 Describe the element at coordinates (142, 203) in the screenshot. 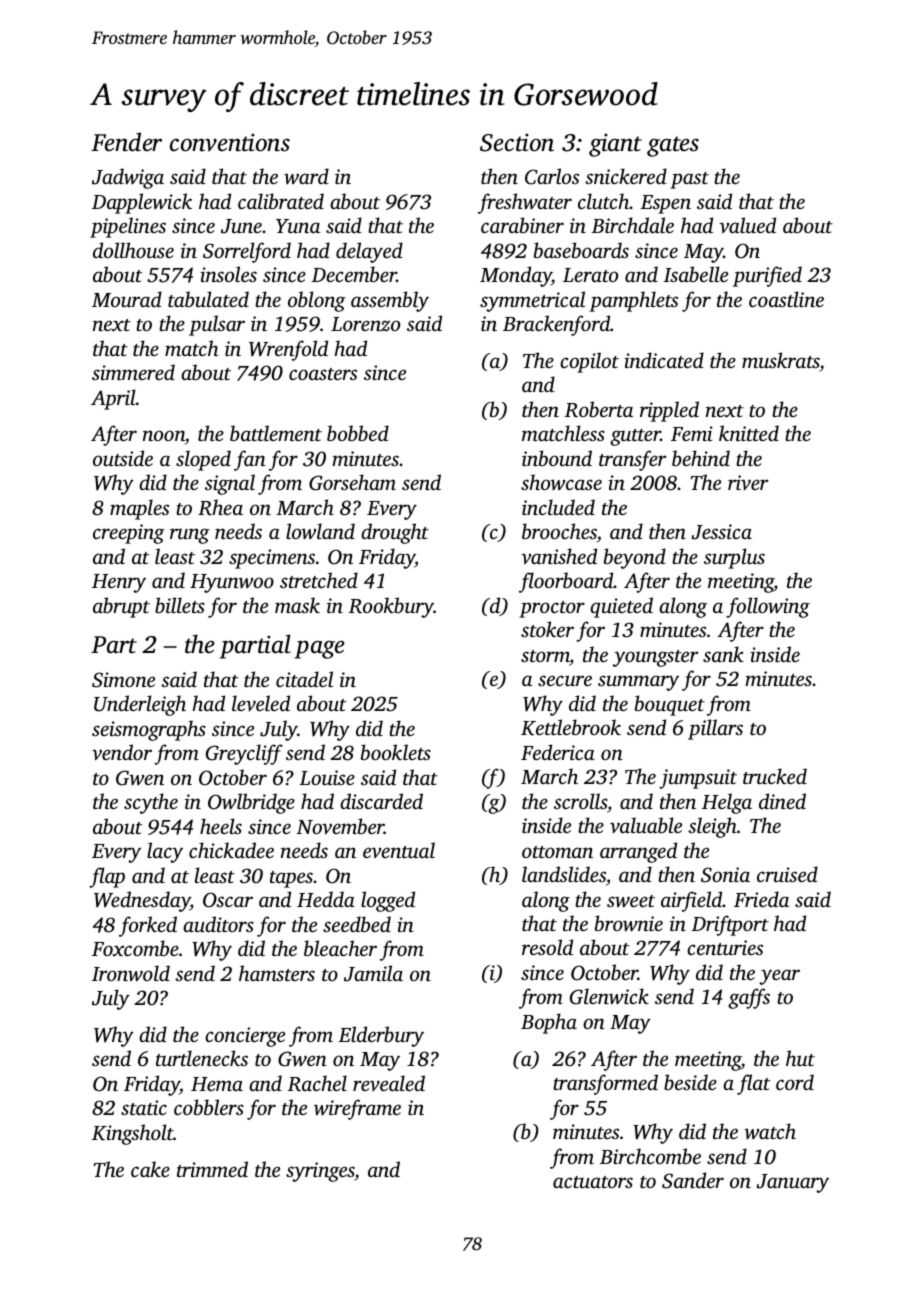

I see `Dapplewick` at that location.
